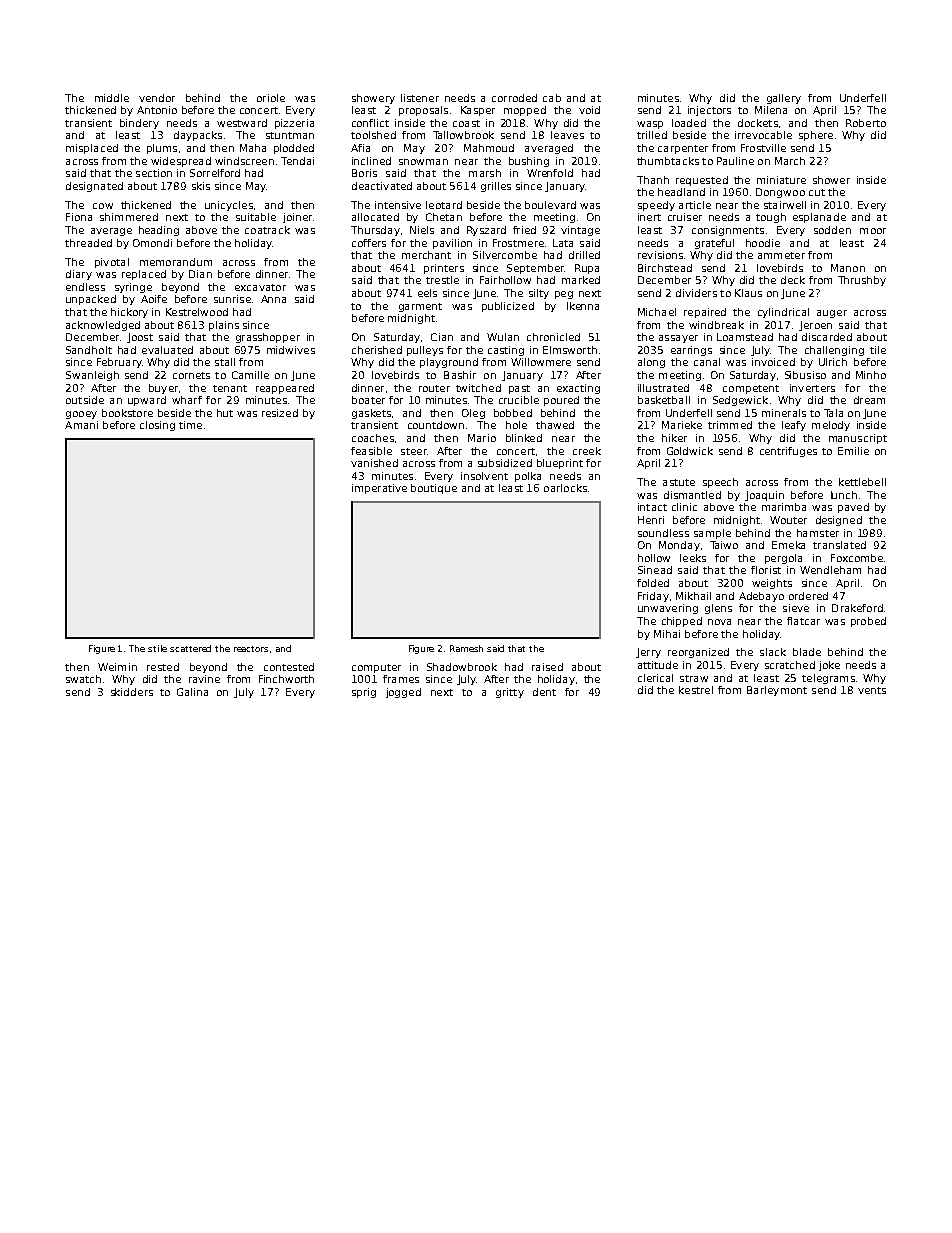  Describe the element at coordinates (434, 489) in the screenshot. I see `boutique` at that location.
